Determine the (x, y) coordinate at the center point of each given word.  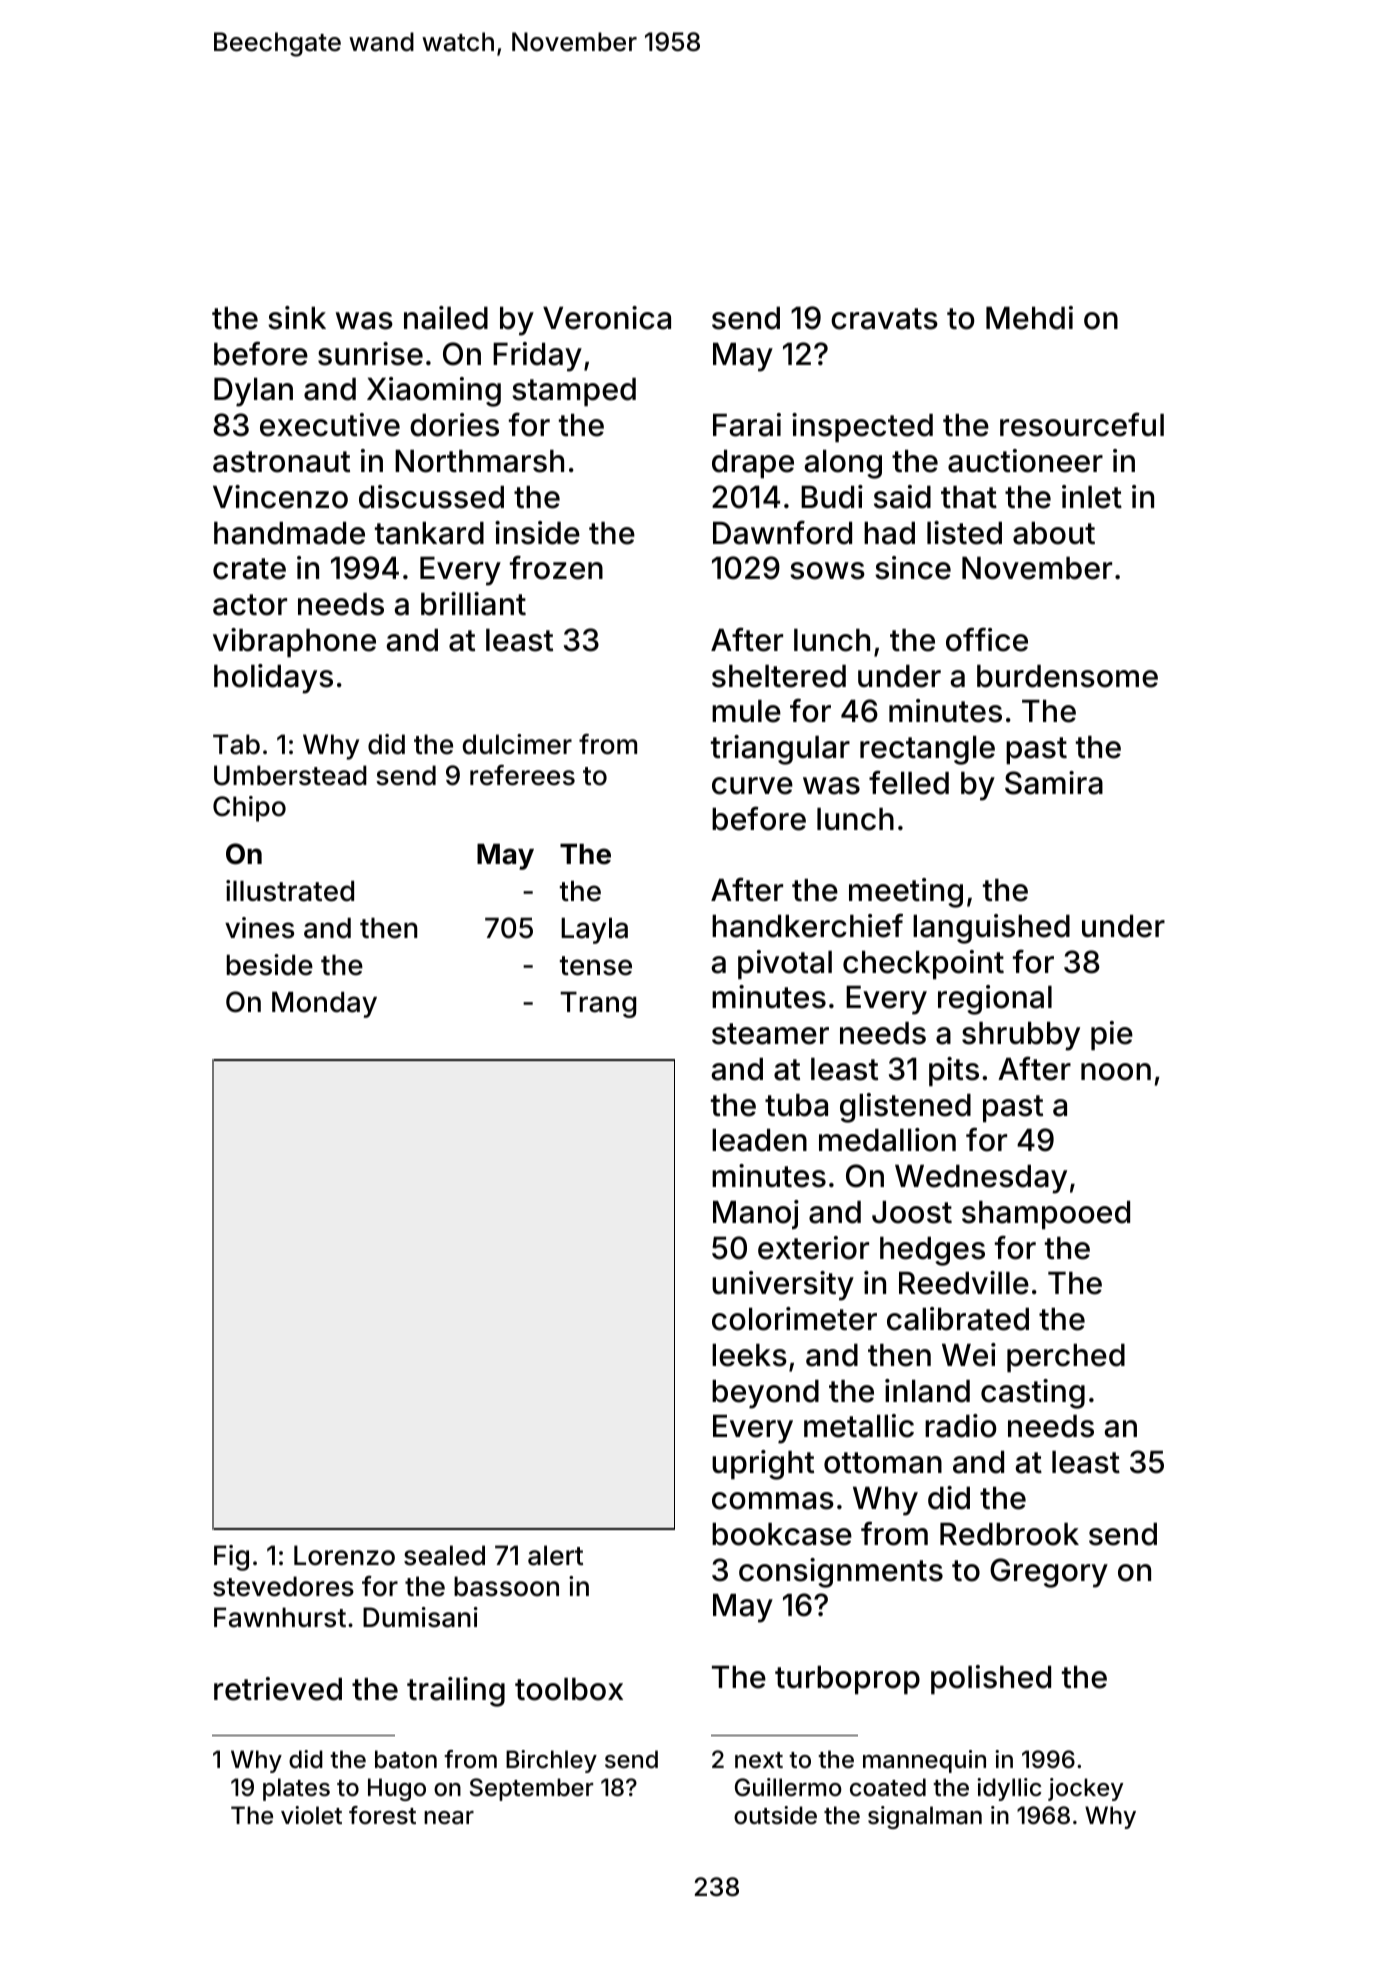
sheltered (779, 676)
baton (406, 1759)
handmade (289, 533)
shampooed (1046, 1215)
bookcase (782, 1534)
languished (991, 929)
